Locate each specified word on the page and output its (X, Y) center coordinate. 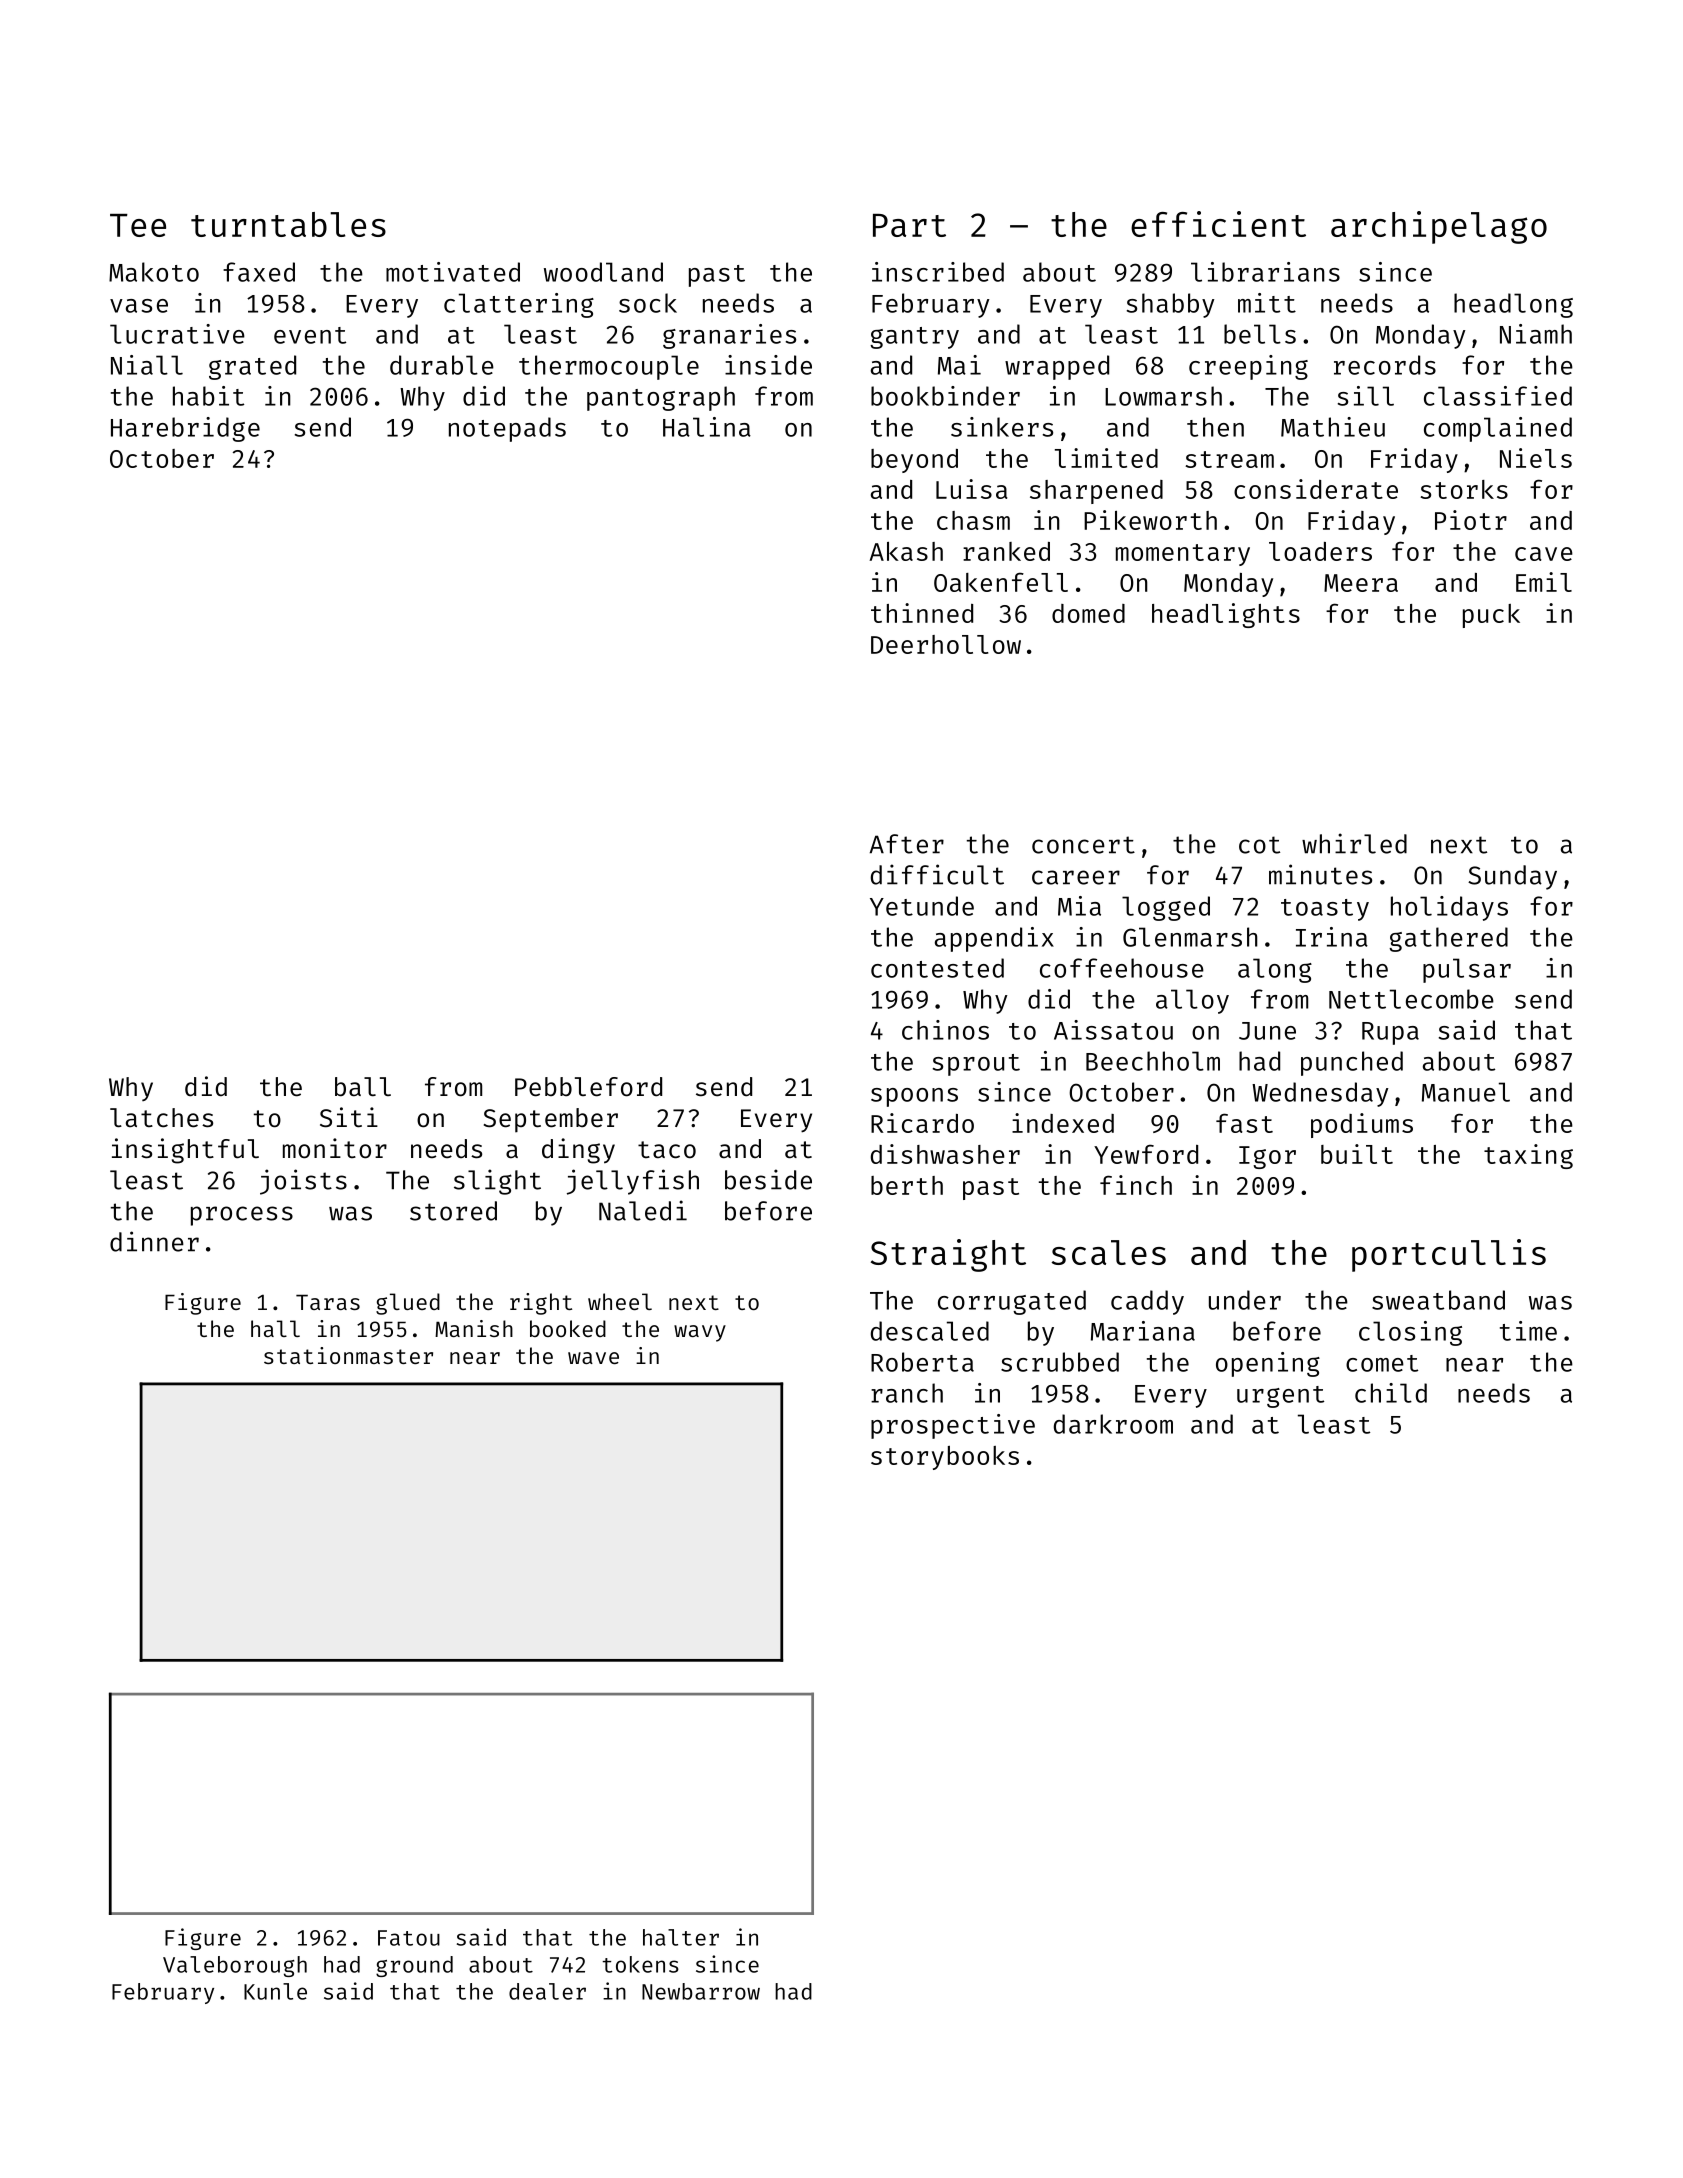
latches (161, 1118)
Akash (906, 551)
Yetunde (922, 906)
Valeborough (235, 1966)
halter (681, 1937)
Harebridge (185, 429)
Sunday (1512, 877)
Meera (1361, 583)
